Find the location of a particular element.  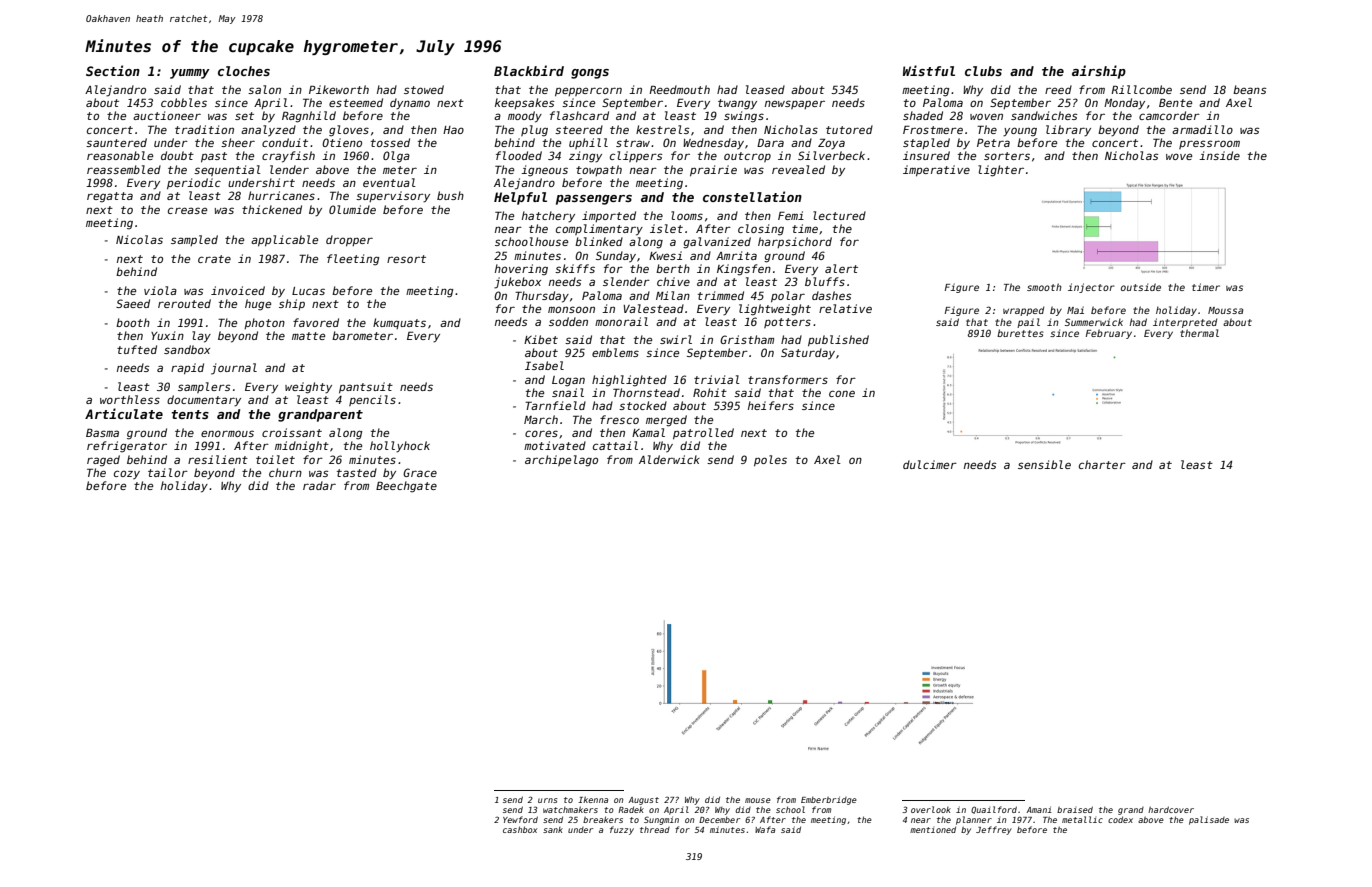

Yewford is located at coordinates (520, 819).
